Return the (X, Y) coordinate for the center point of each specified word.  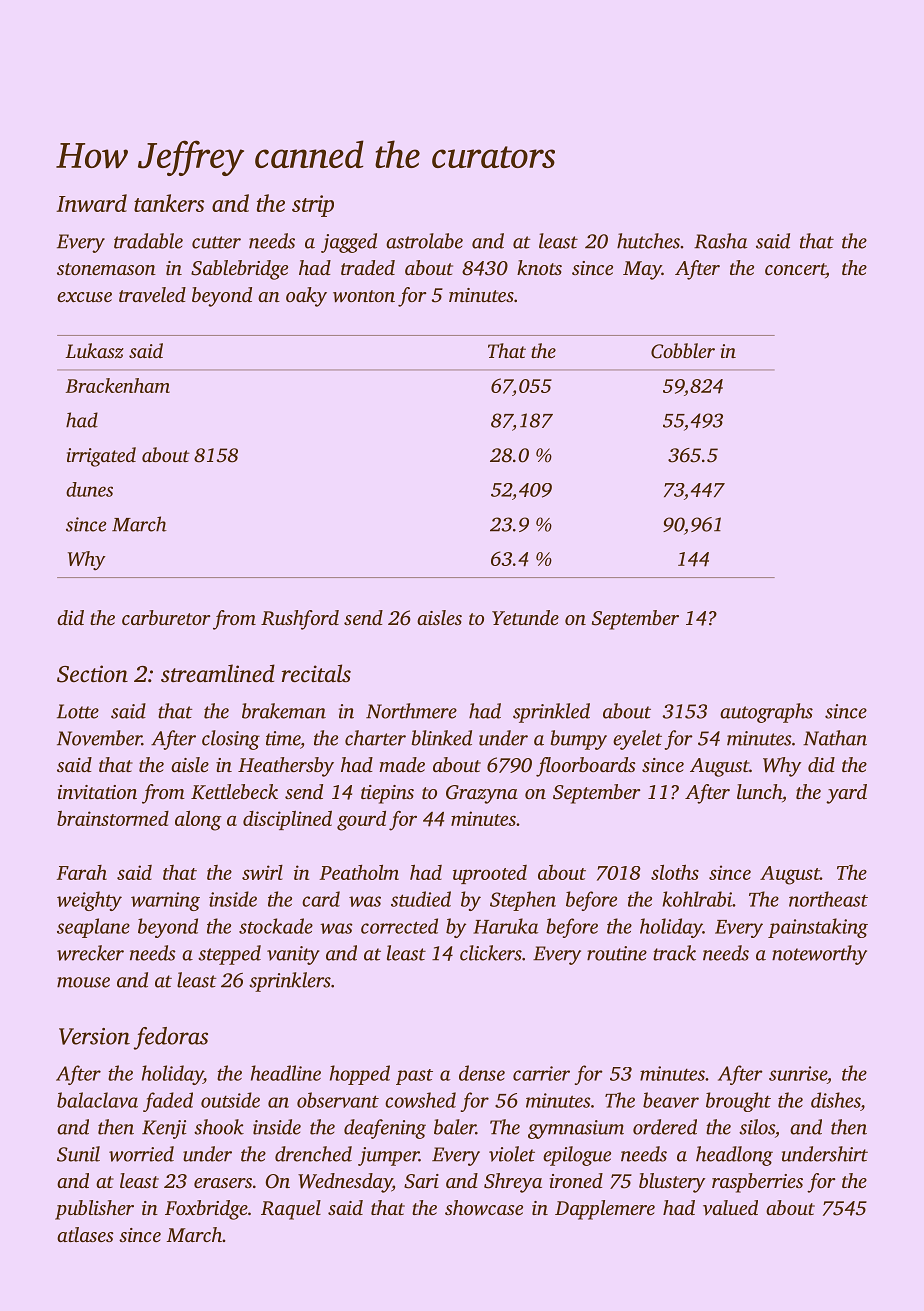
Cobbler (683, 351)
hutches (648, 241)
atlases (85, 1234)
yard (846, 794)
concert (795, 270)
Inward (91, 203)
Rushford (300, 620)
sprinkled (551, 713)
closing (231, 740)
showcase (484, 1207)
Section (92, 674)
